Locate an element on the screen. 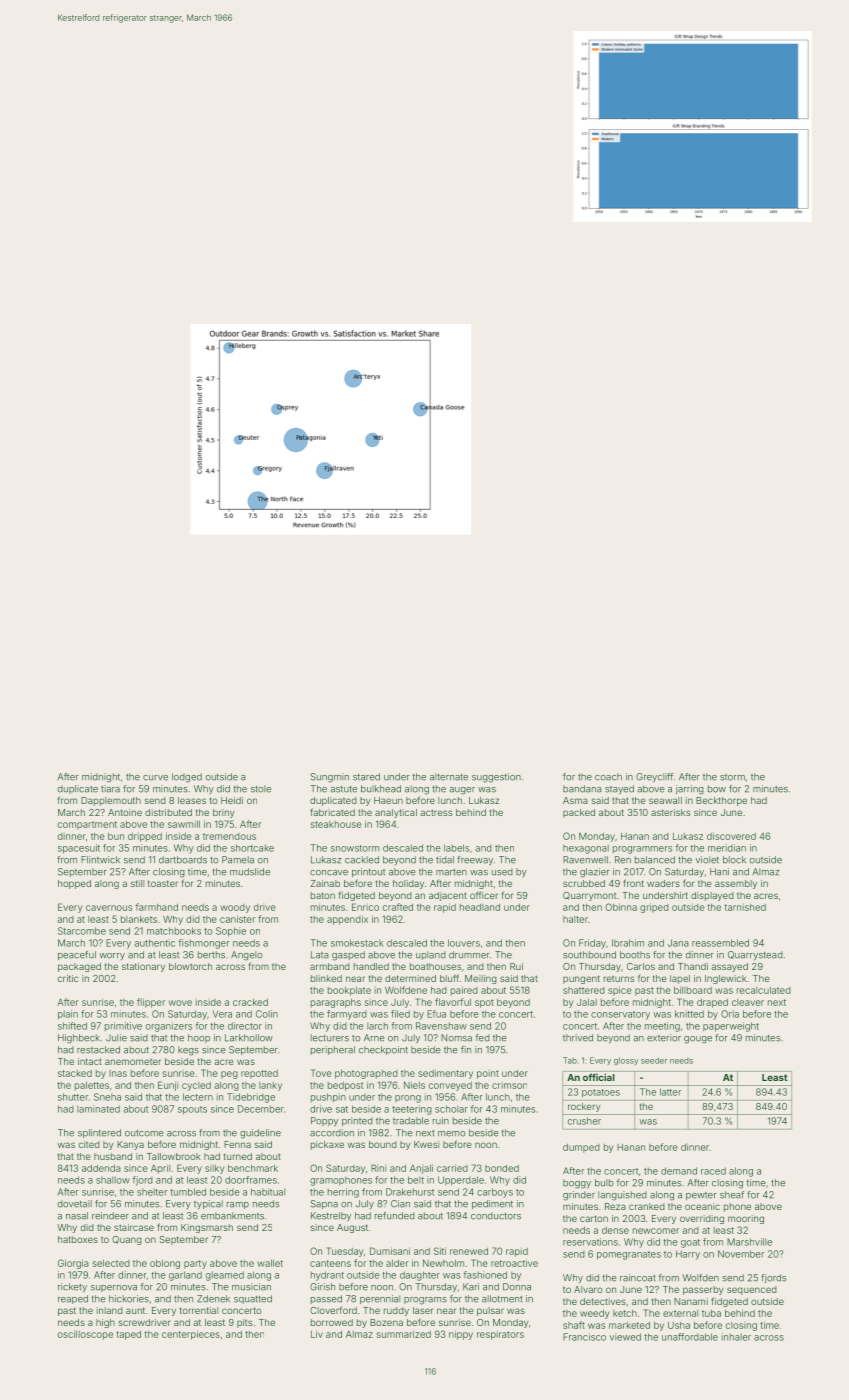 This screenshot has height=1400, width=849. Quarrystead is located at coordinates (755, 955).
